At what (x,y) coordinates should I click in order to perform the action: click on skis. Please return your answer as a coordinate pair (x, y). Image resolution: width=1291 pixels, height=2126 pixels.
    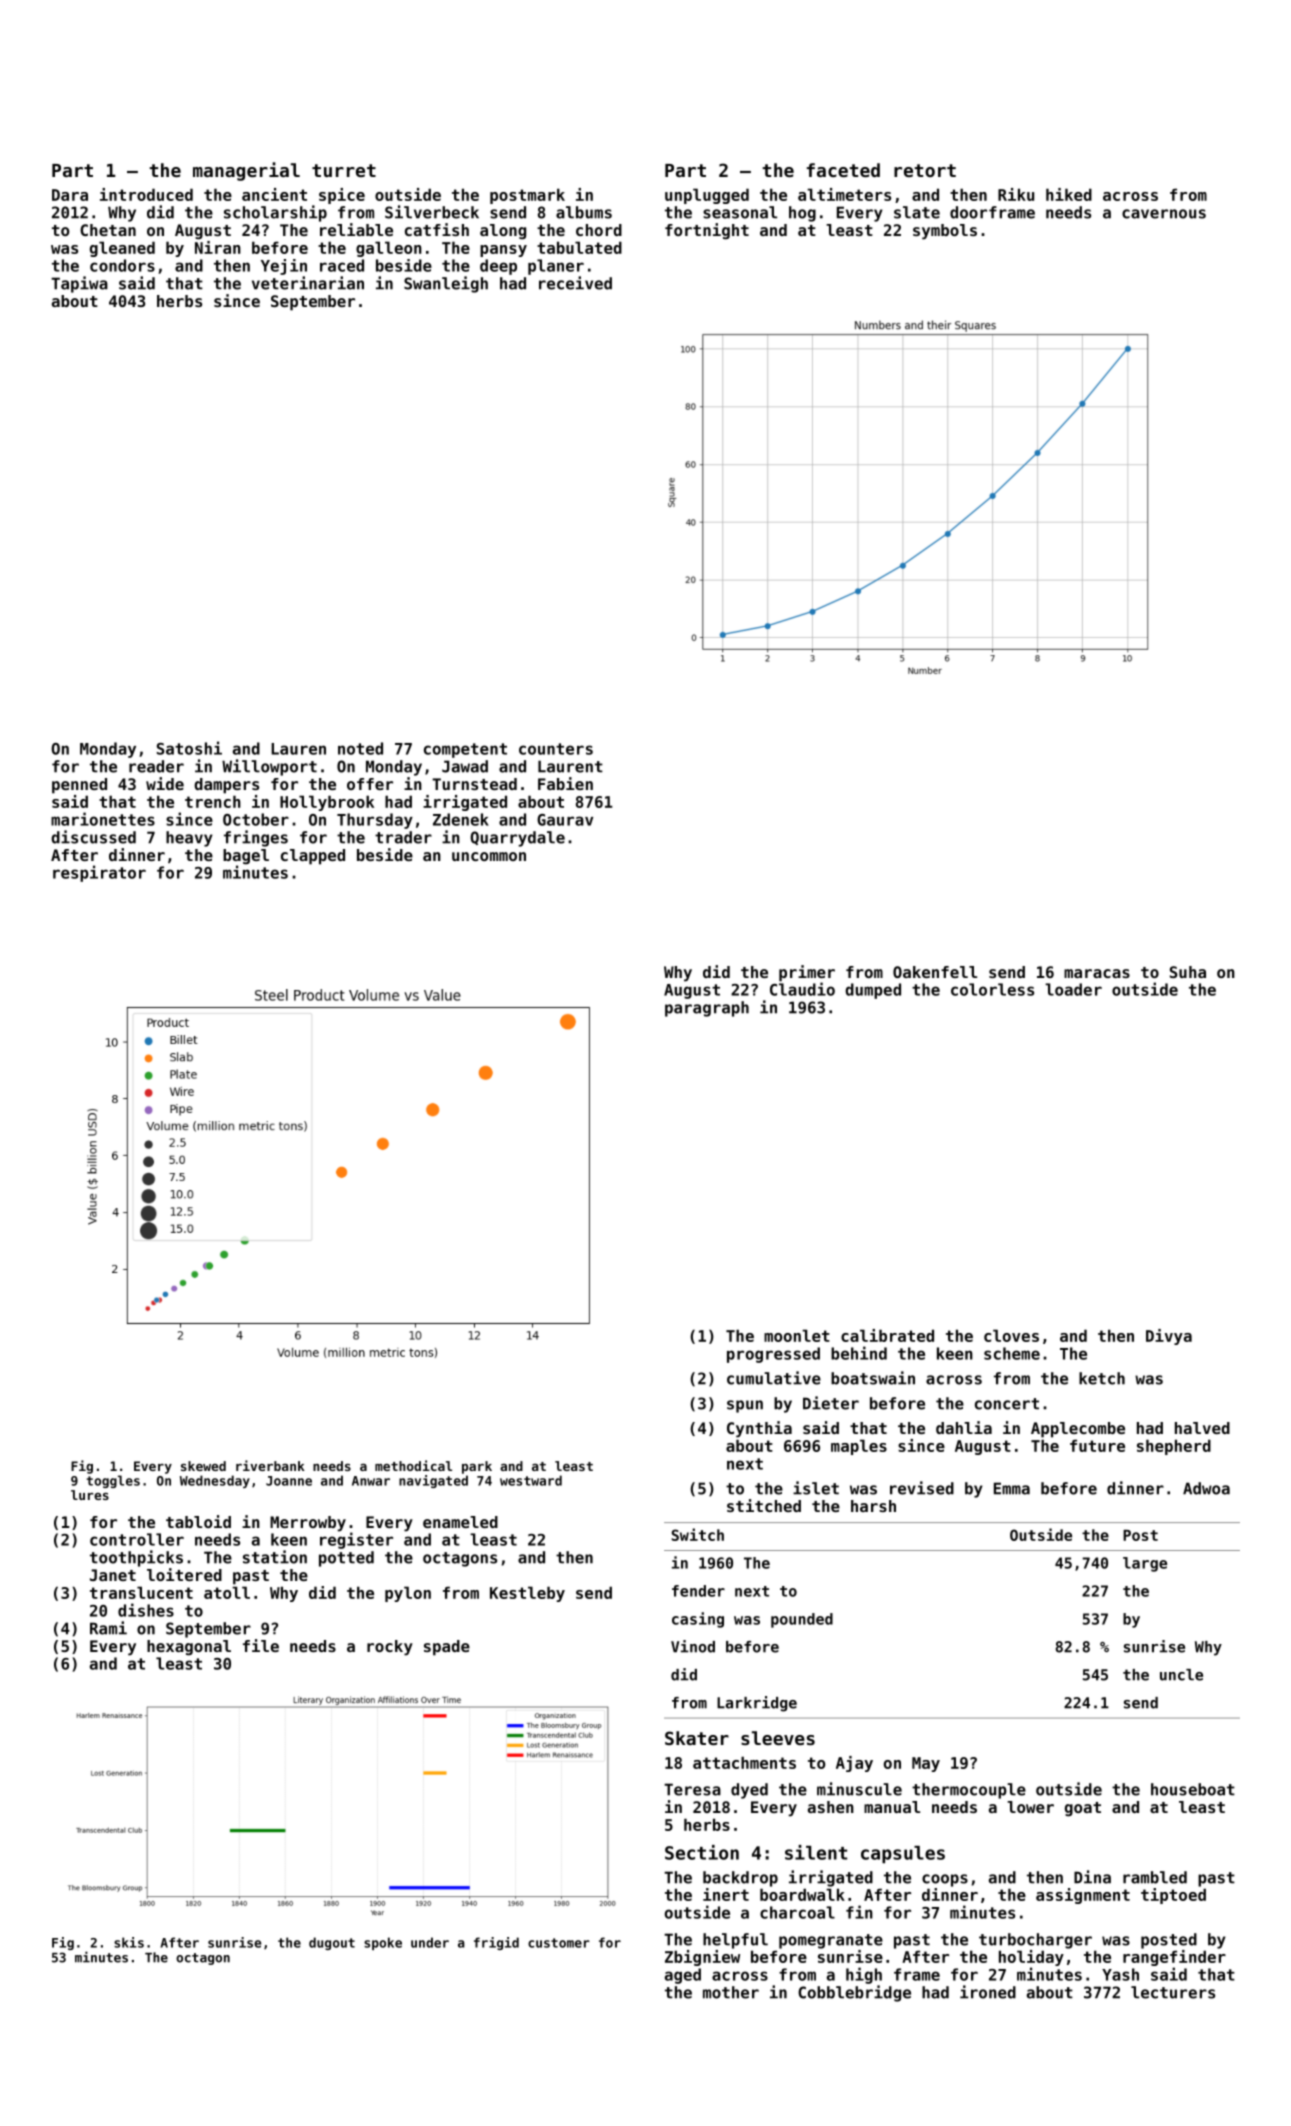
    Looking at the image, I should click on (129, 1942).
